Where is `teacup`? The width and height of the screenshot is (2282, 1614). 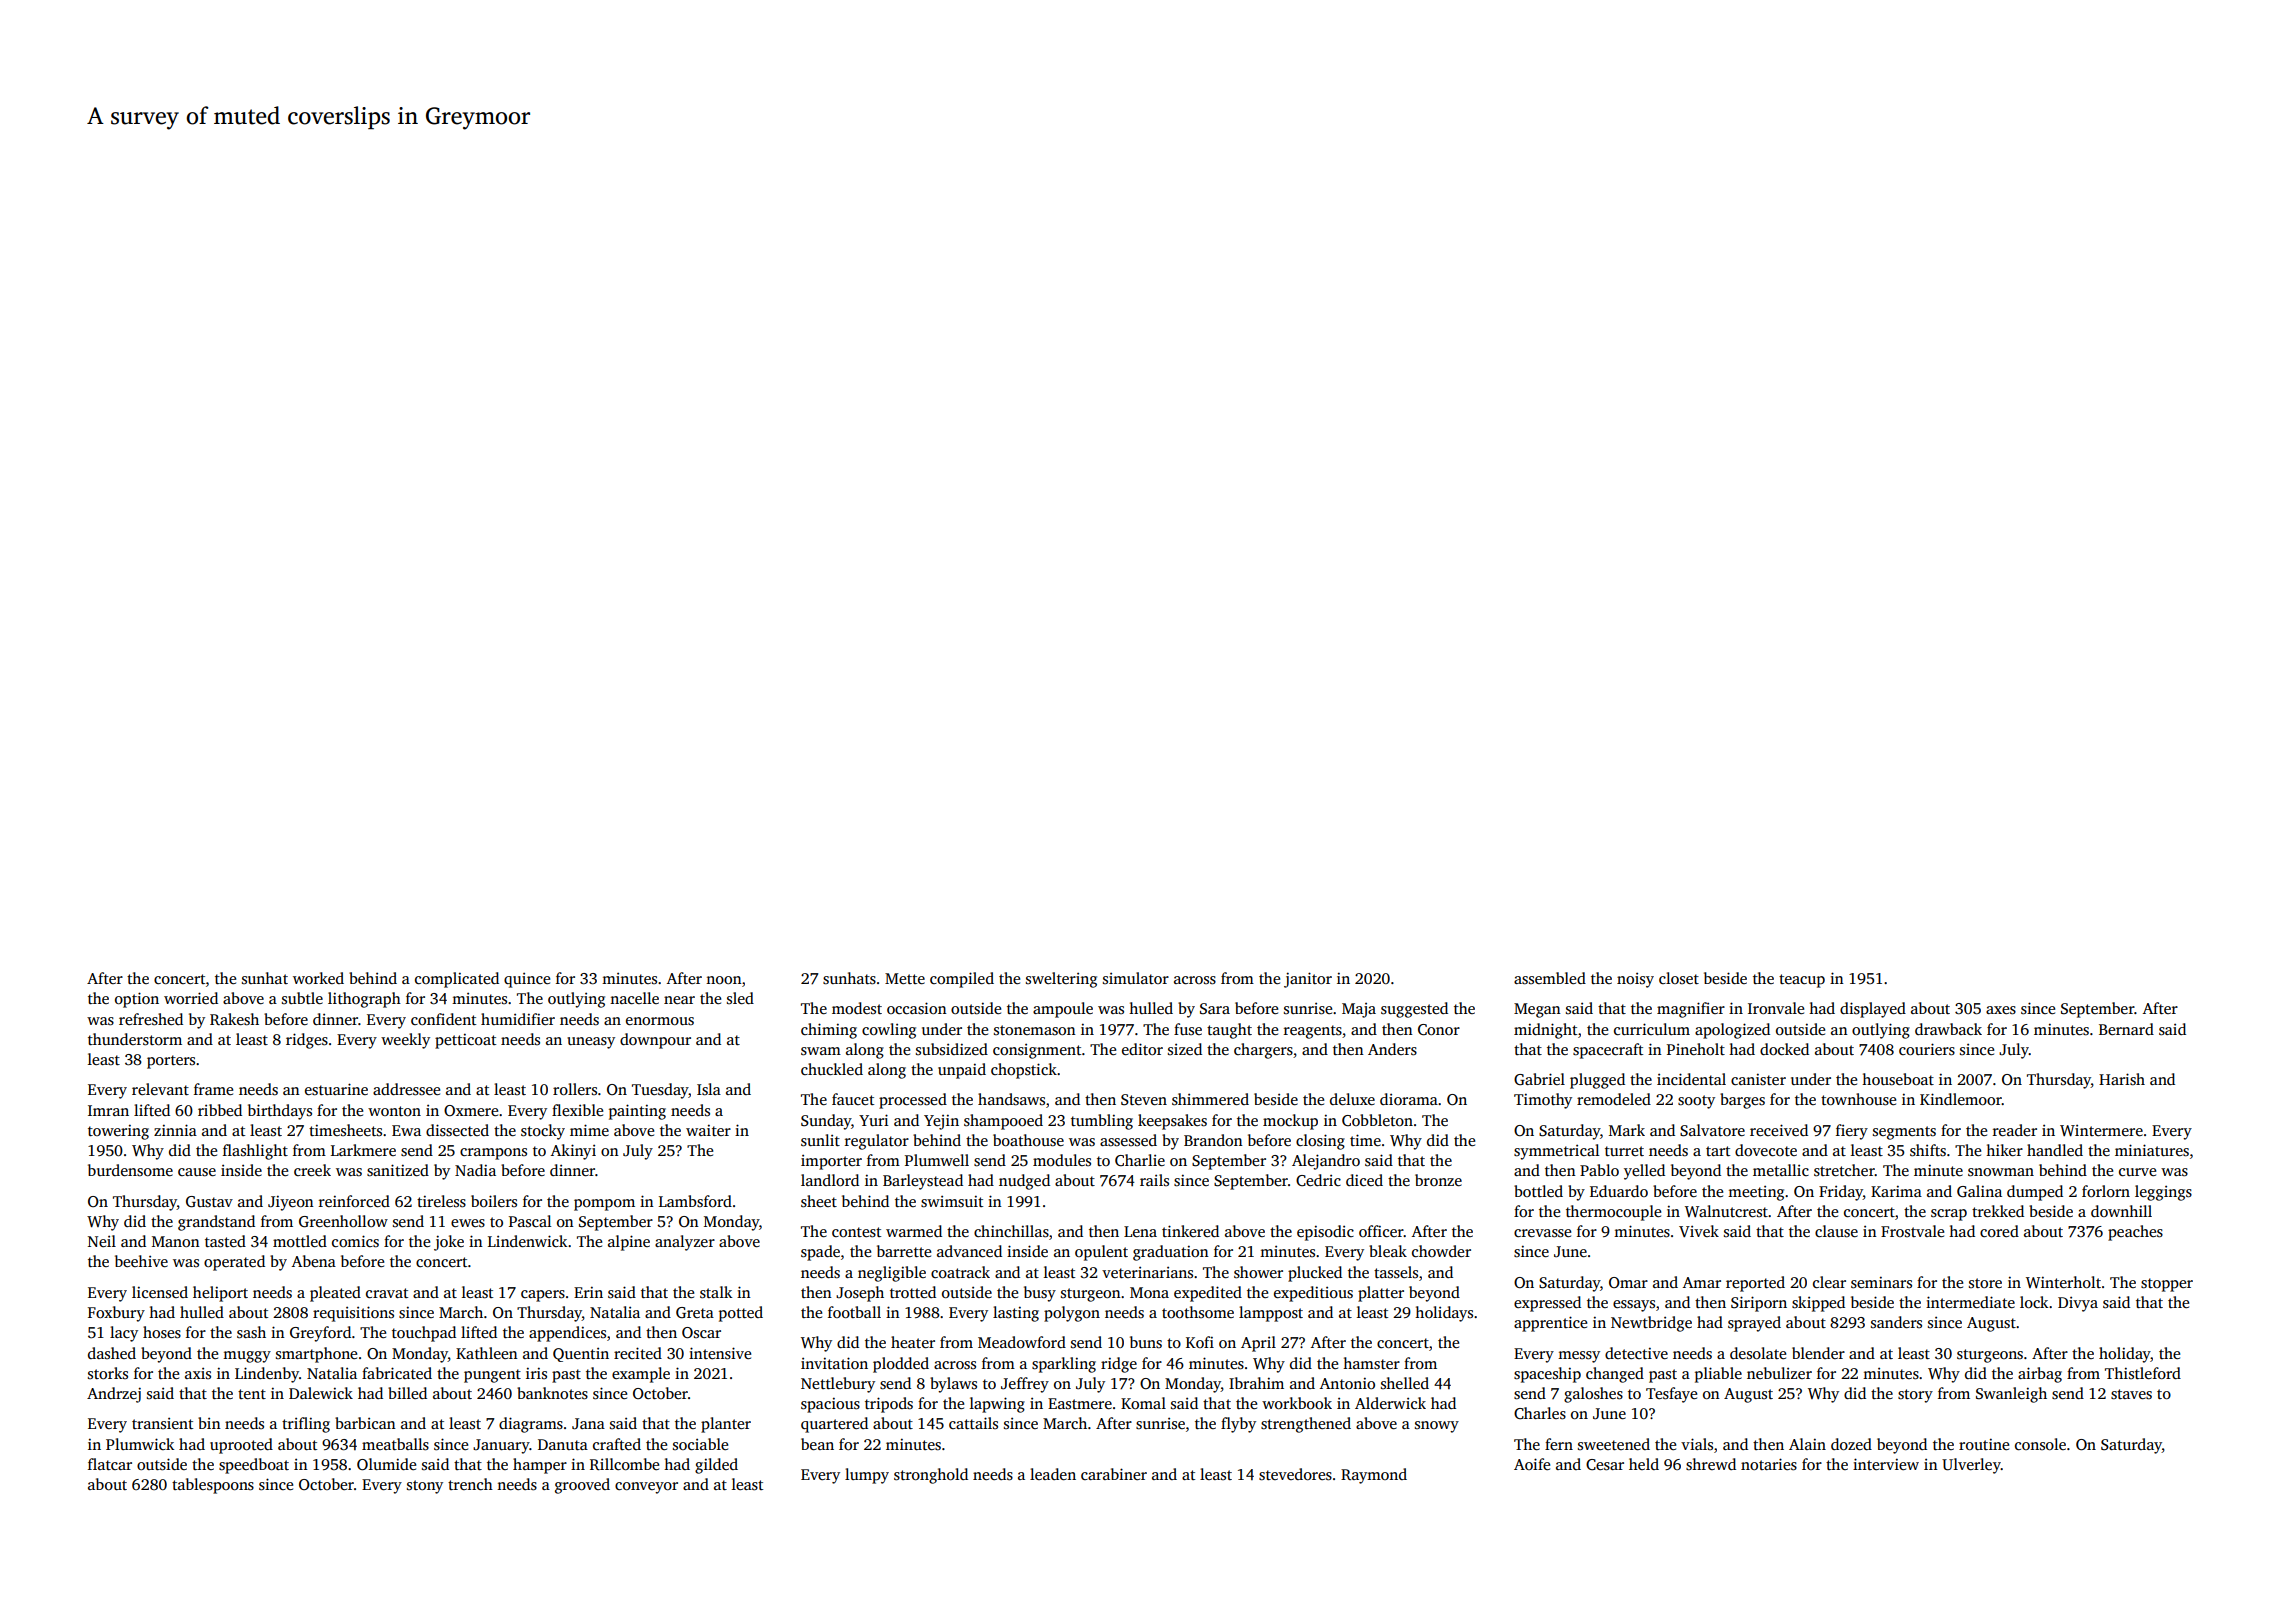 teacup is located at coordinates (1802, 981).
